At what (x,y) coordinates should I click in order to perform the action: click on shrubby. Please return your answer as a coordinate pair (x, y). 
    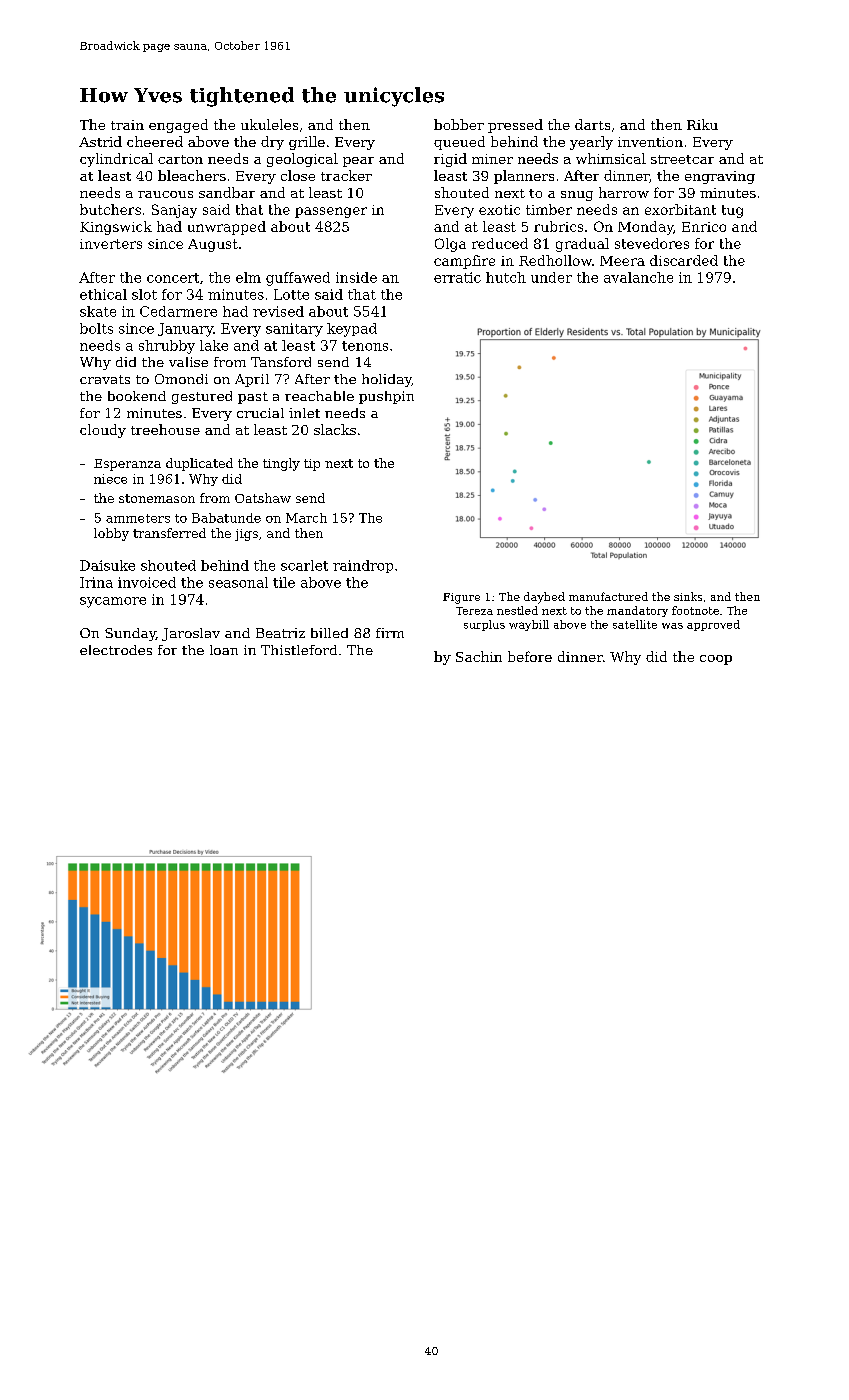
    Looking at the image, I should click on (167, 347).
